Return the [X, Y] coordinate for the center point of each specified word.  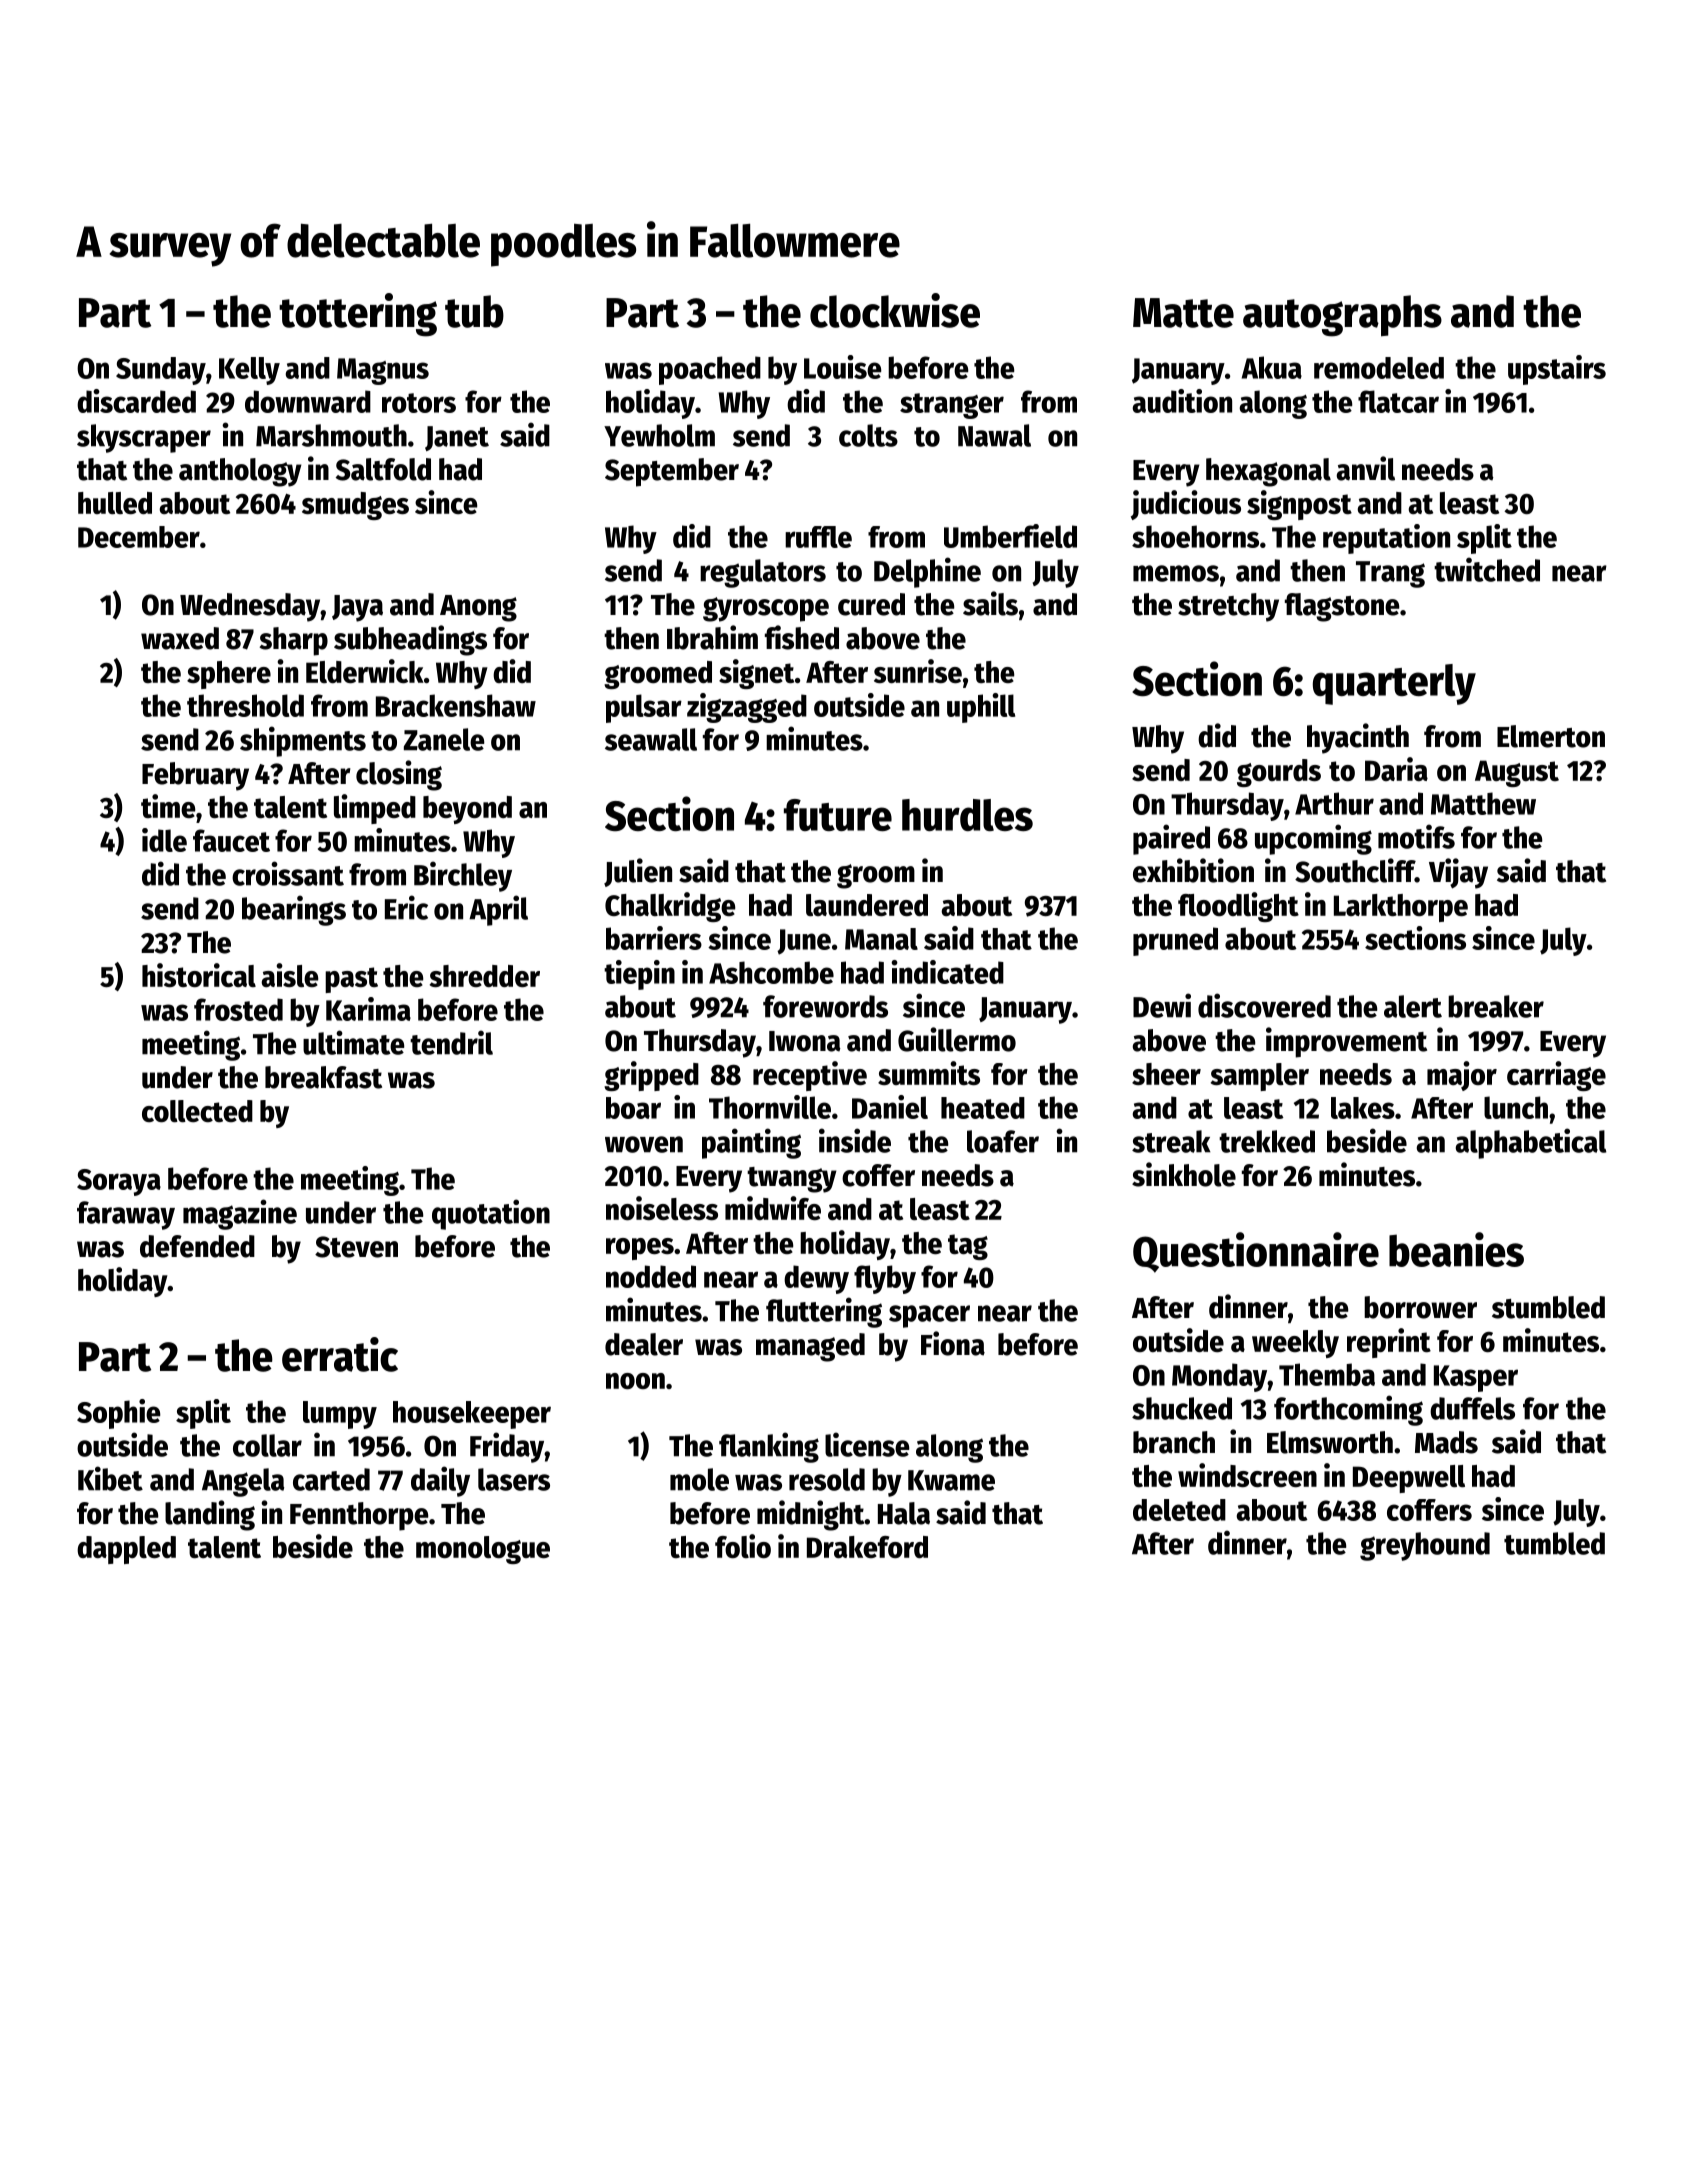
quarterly [1394, 684]
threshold [245, 705]
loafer [1003, 1141]
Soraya [119, 1182]
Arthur [1334, 803]
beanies [1456, 1249]
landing [210, 1515]
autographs [1342, 316]
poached [710, 370]
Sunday [161, 371]
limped [375, 809]
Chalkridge [670, 907]
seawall [651, 739]
